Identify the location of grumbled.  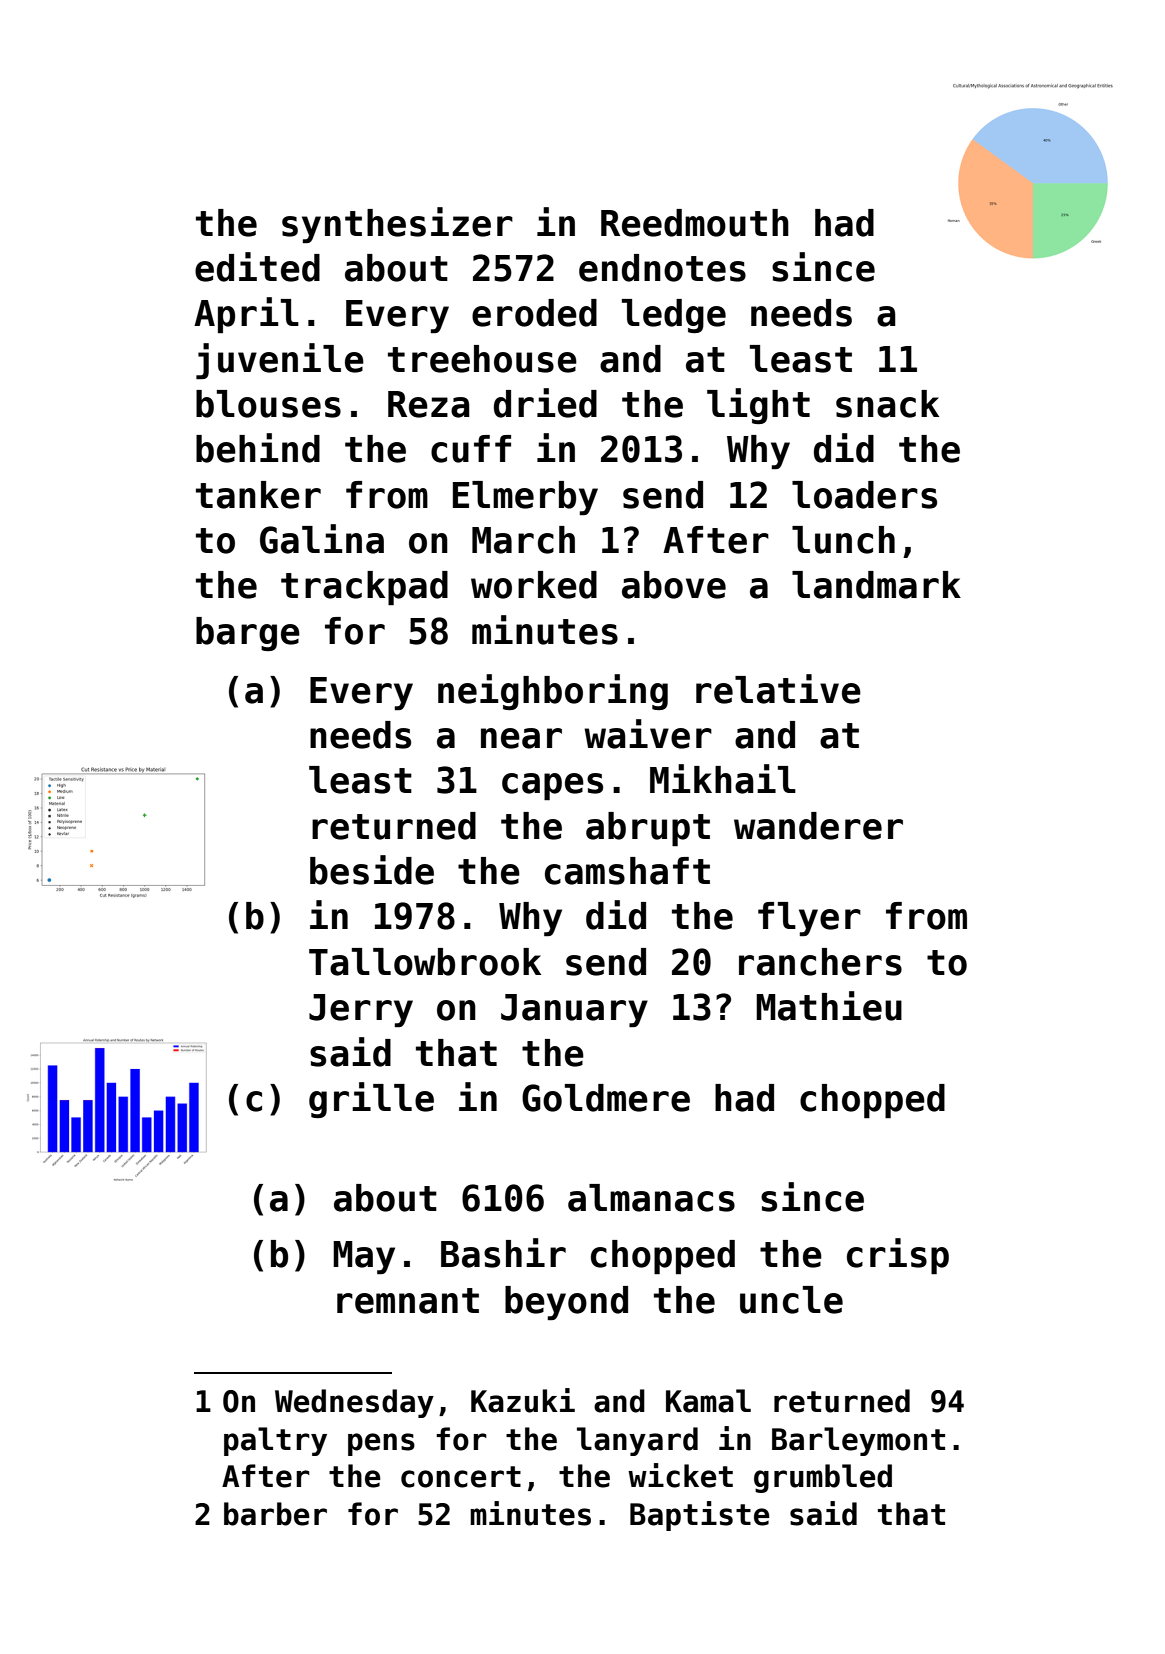
(823, 1478).
